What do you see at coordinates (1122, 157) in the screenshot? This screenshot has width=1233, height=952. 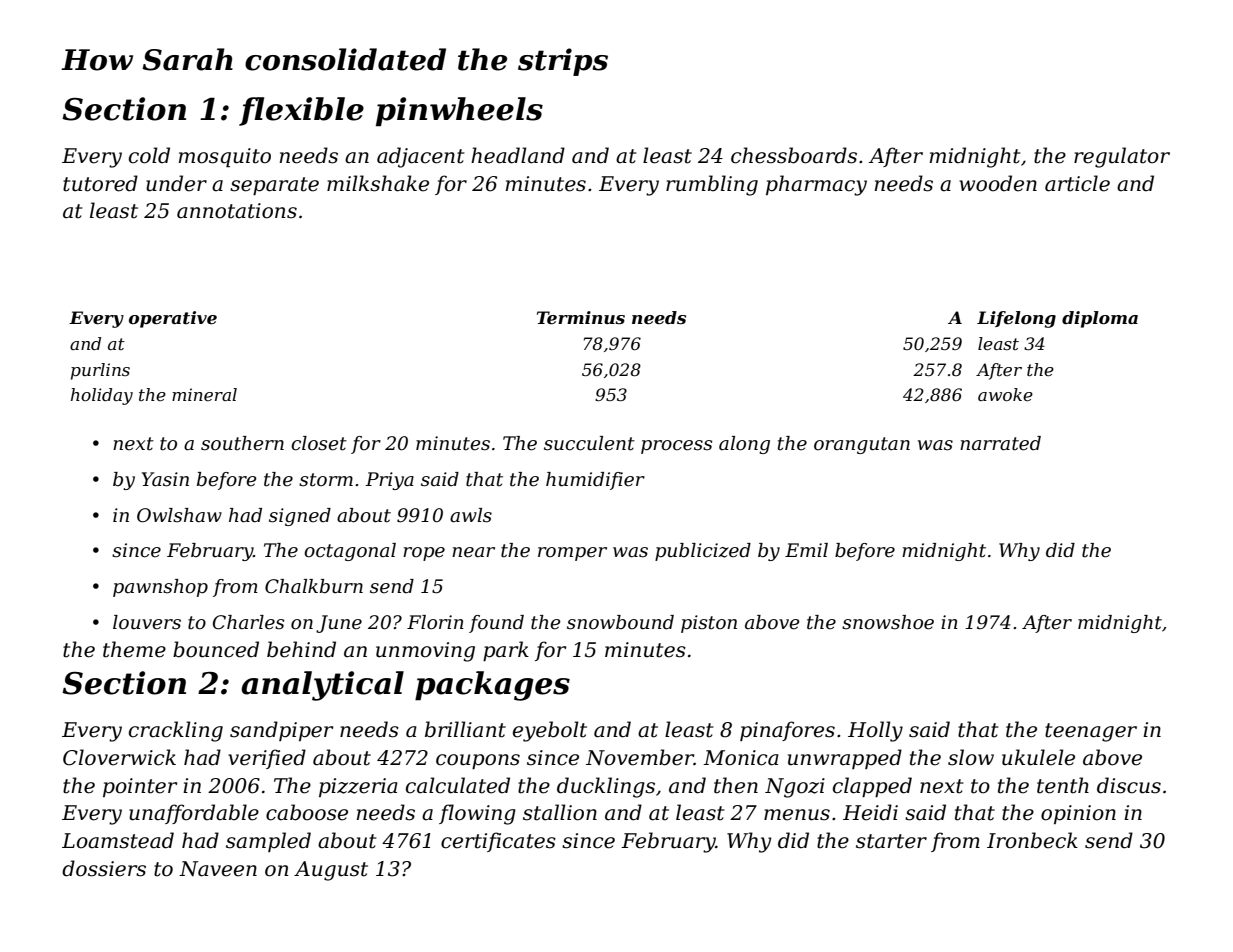 I see `regulator` at bounding box center [1122, 157].
